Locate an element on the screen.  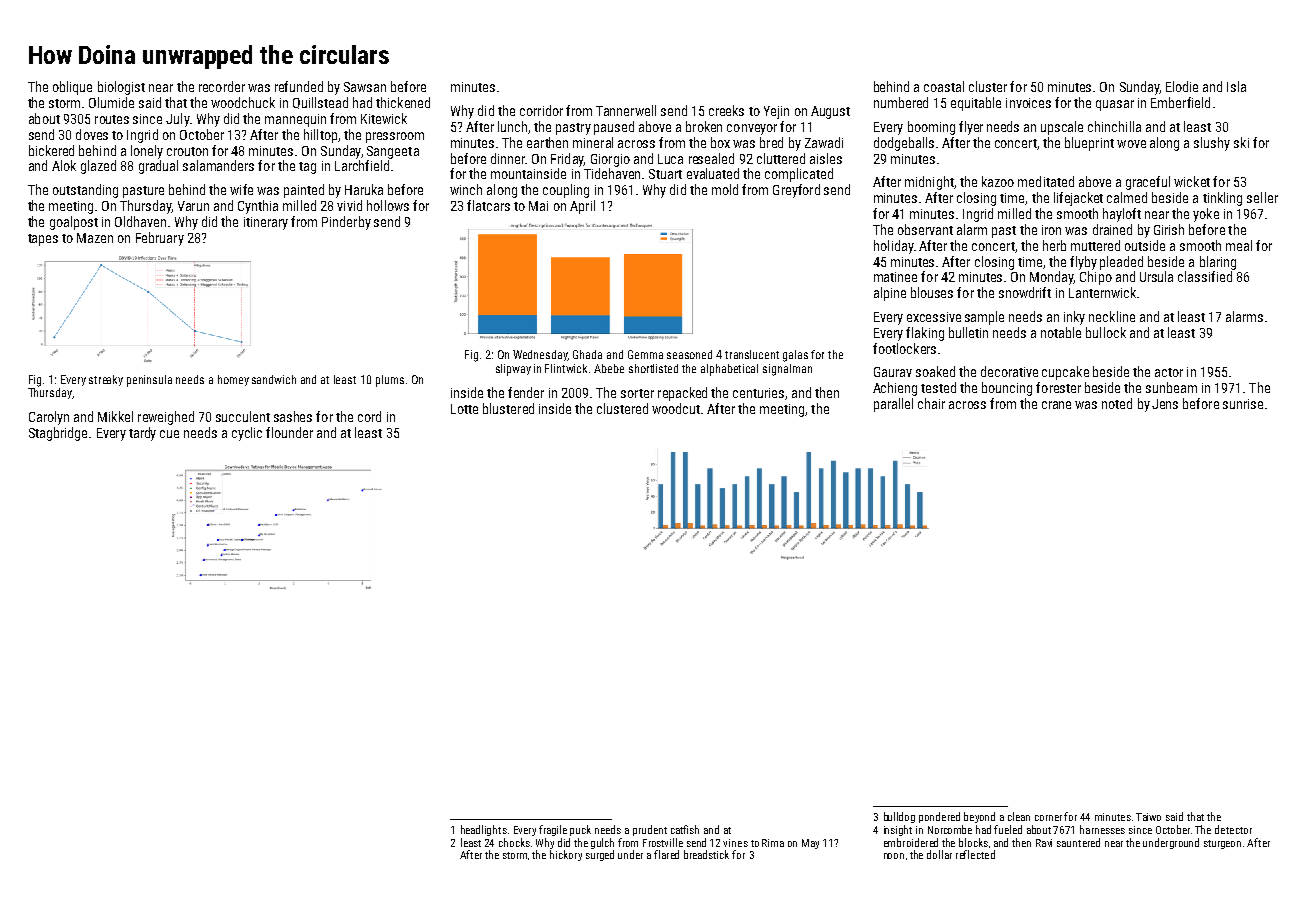
sunrise is located at coordinates (1243, 404).
